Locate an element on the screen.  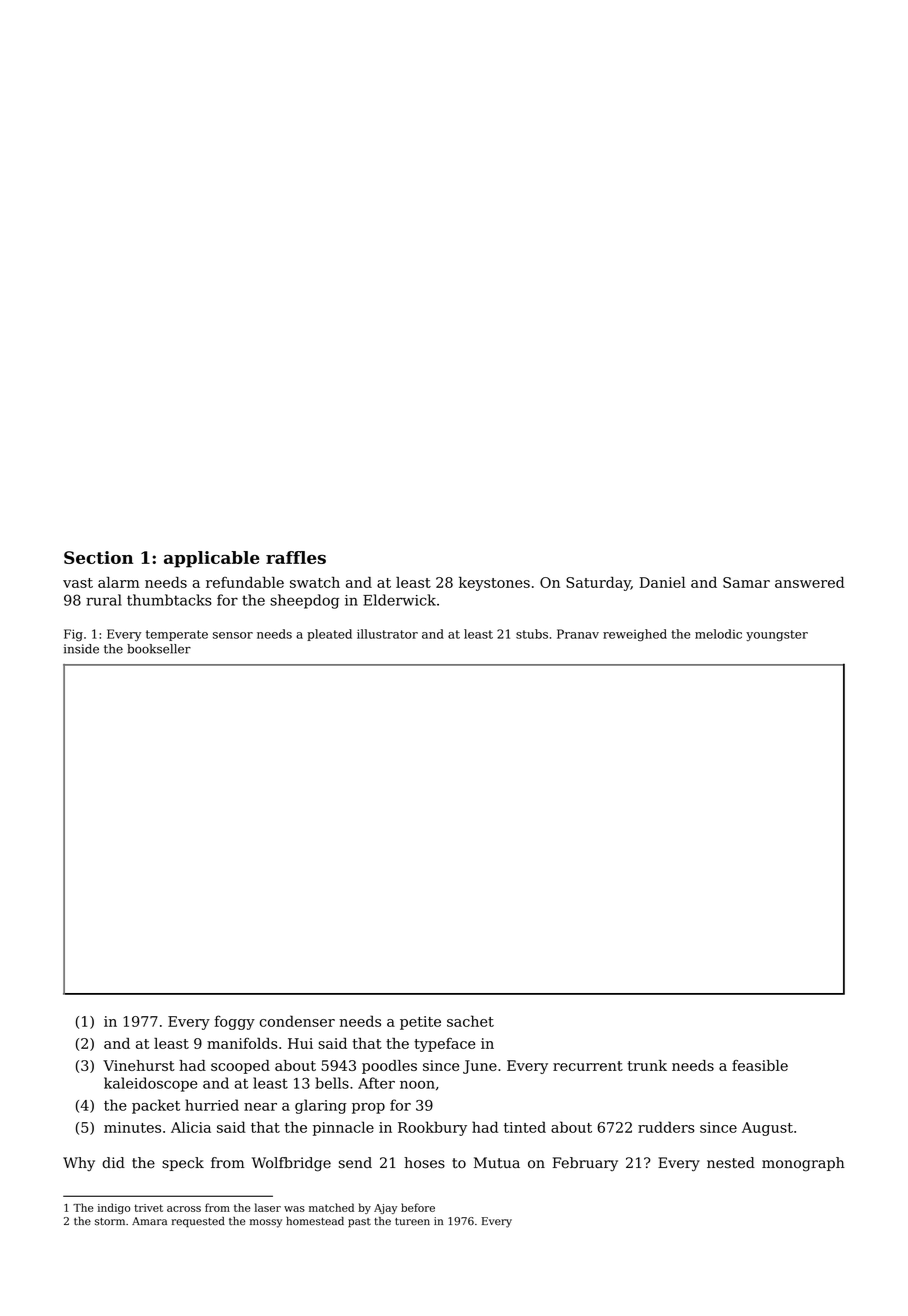
bookseller is located at coordinates (159, 649).
